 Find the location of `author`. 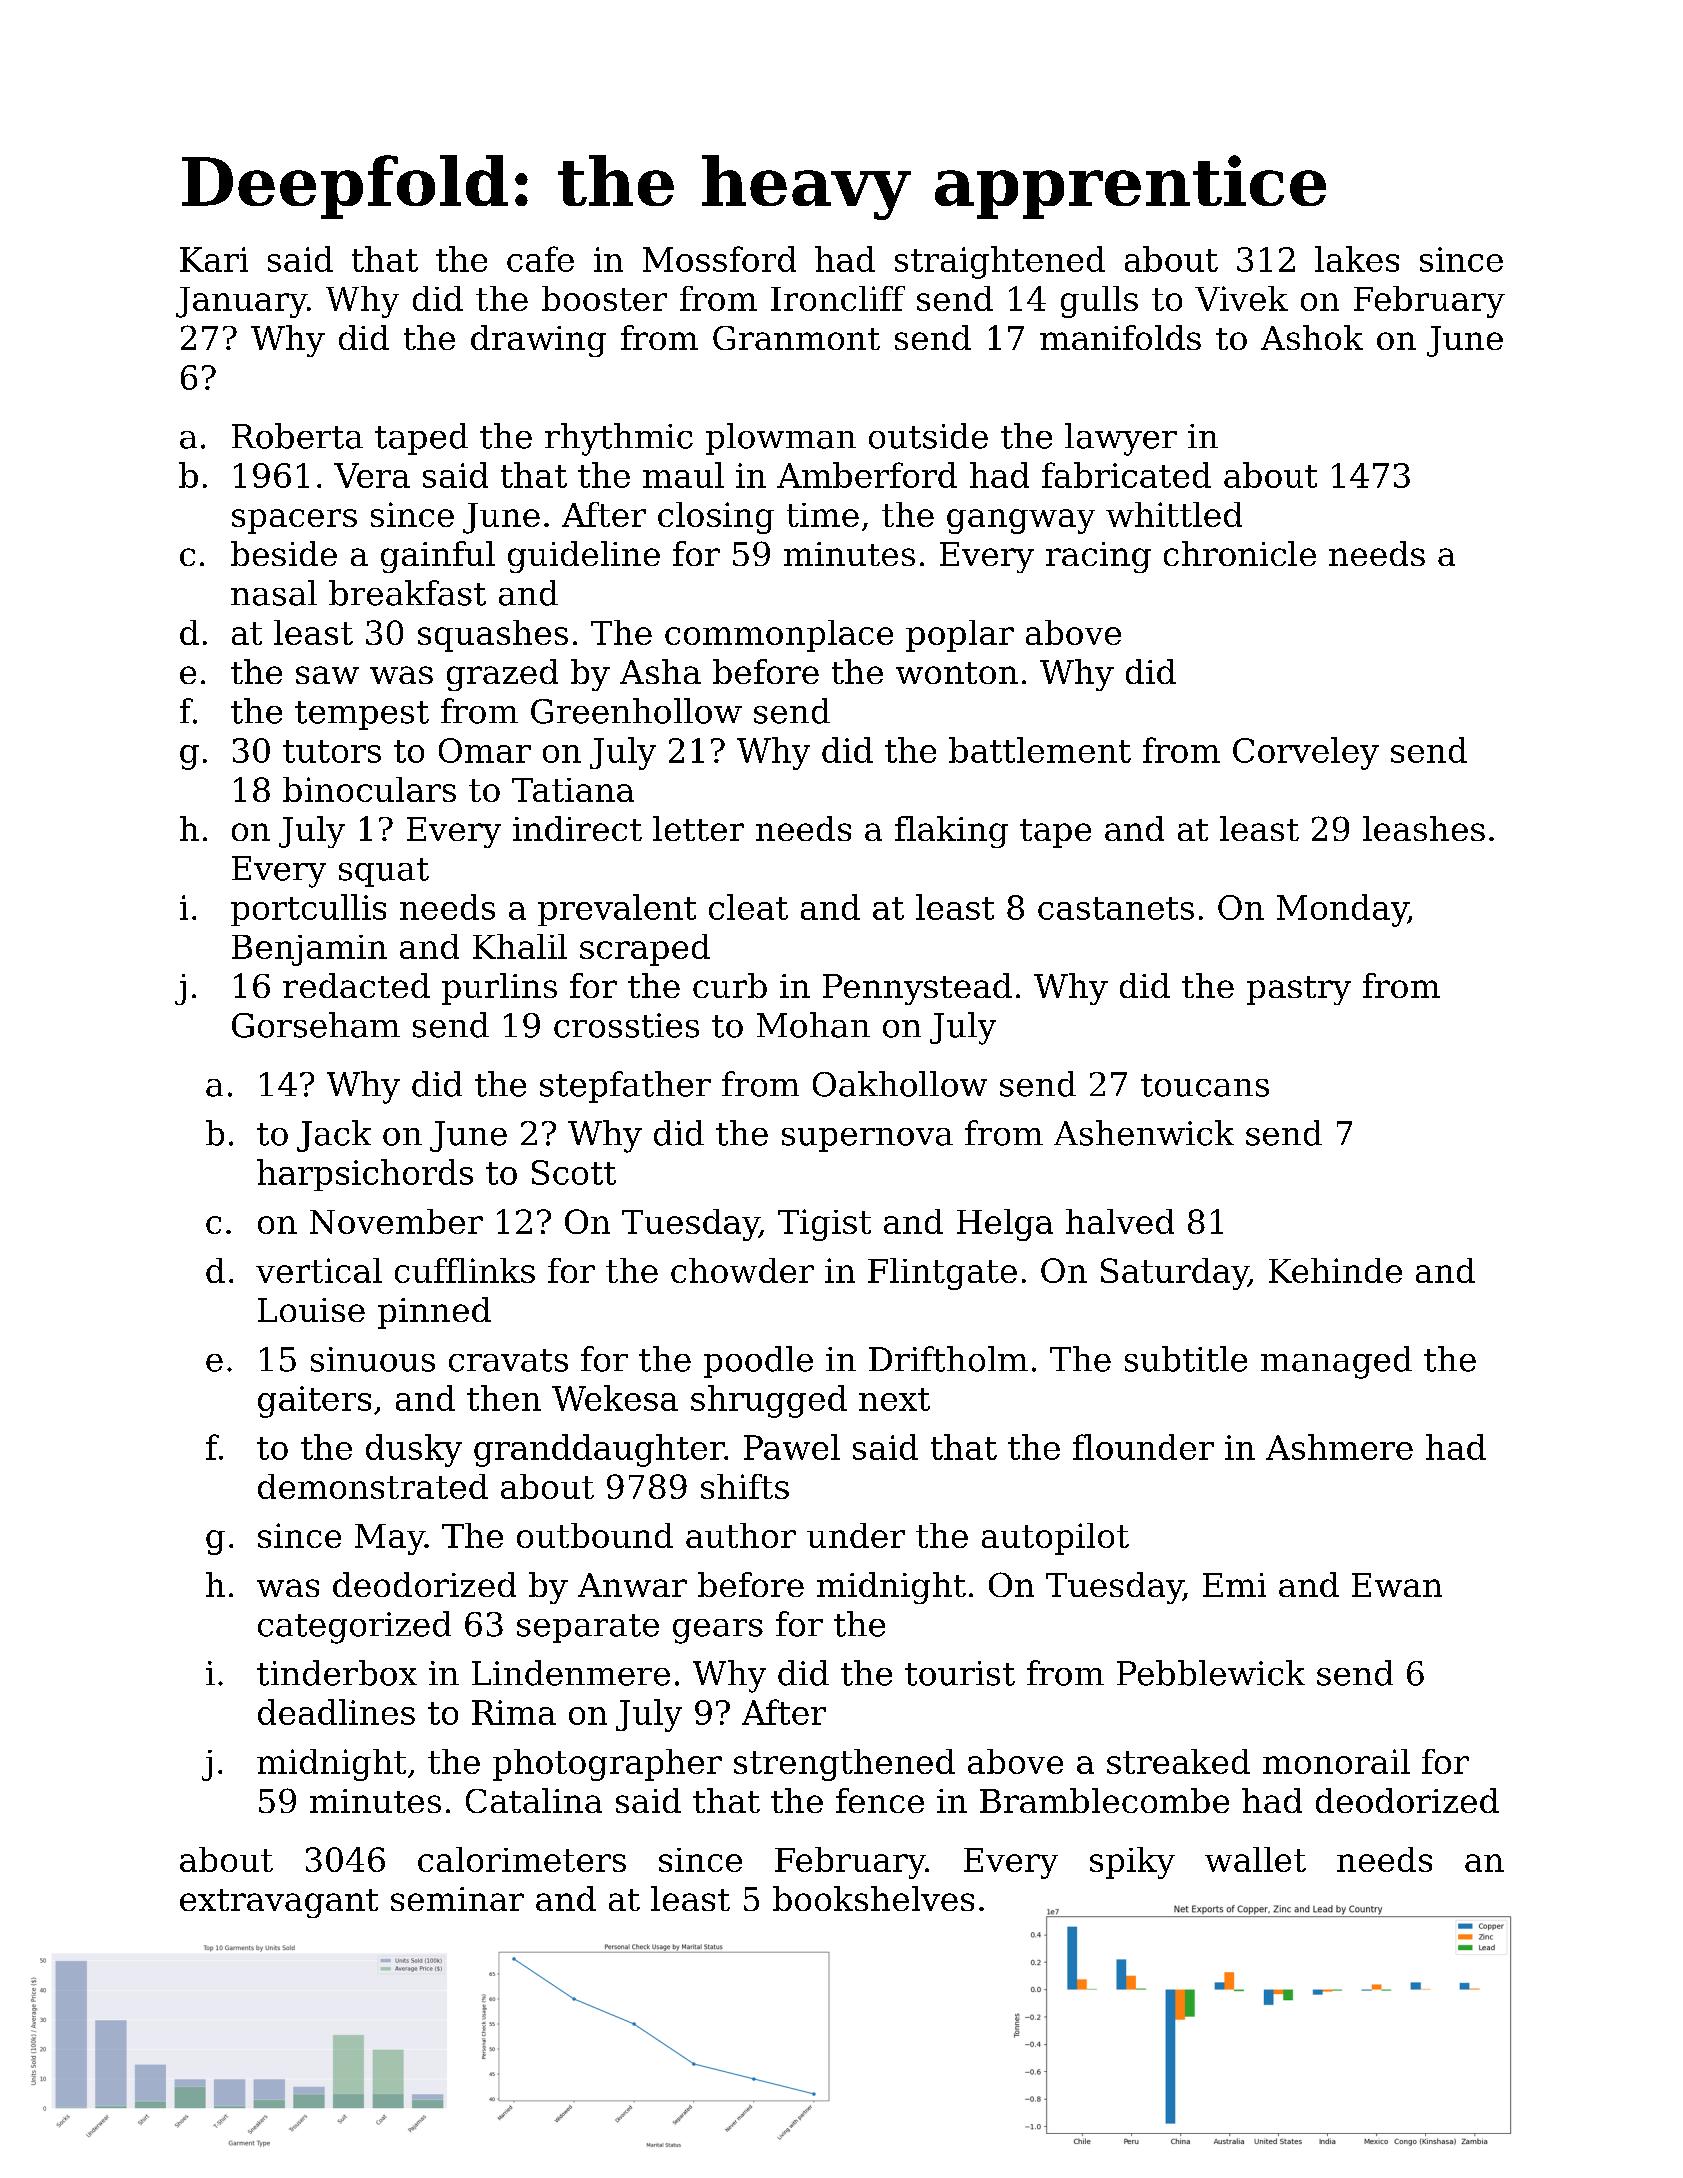

author is located at coordinates (741, 1535).
